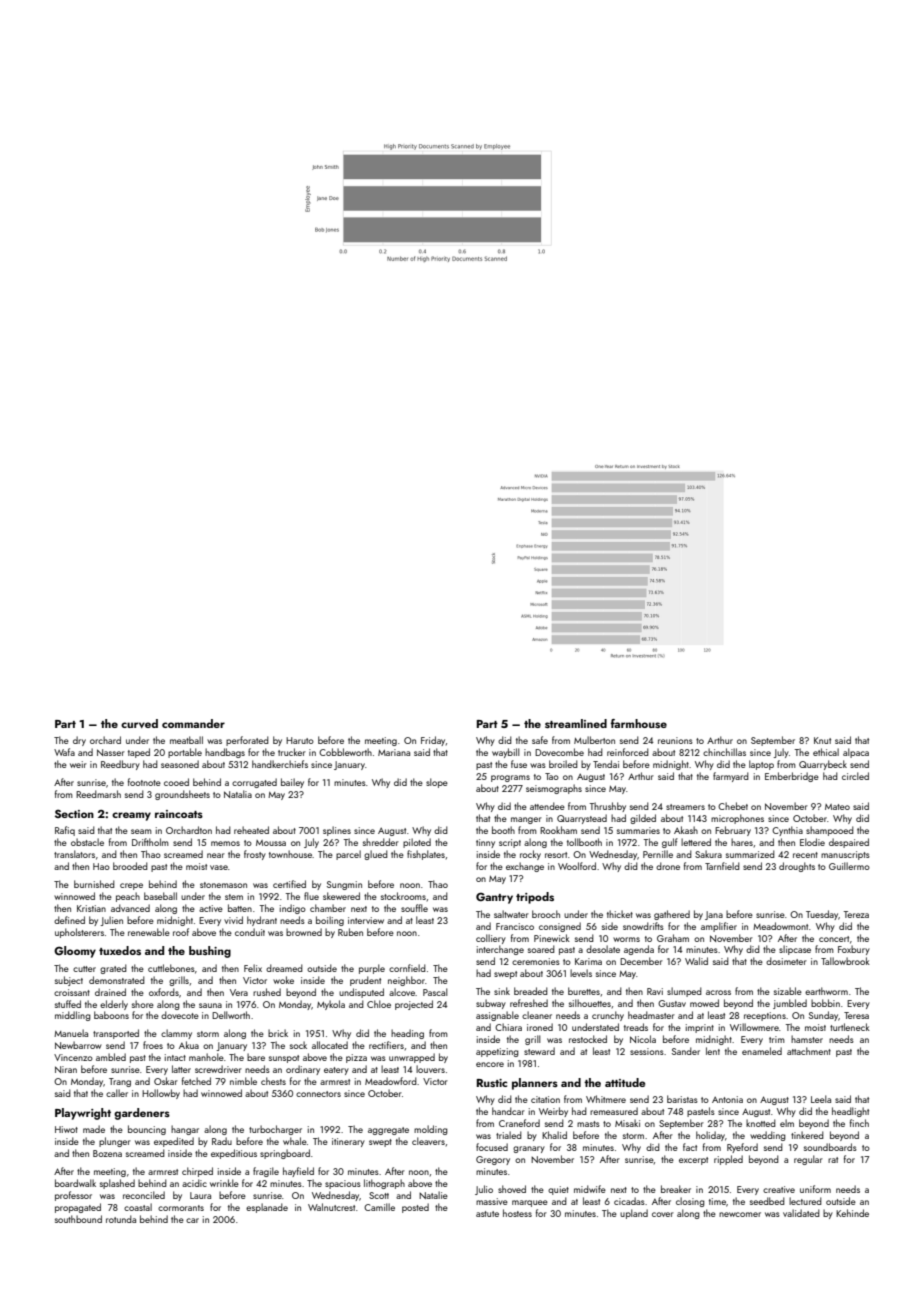 Image resolution: width=924 pixels, height=1308 pixels. Describe the element at coordinates (576, 723) in the page. I see `streamlined` at that location.
